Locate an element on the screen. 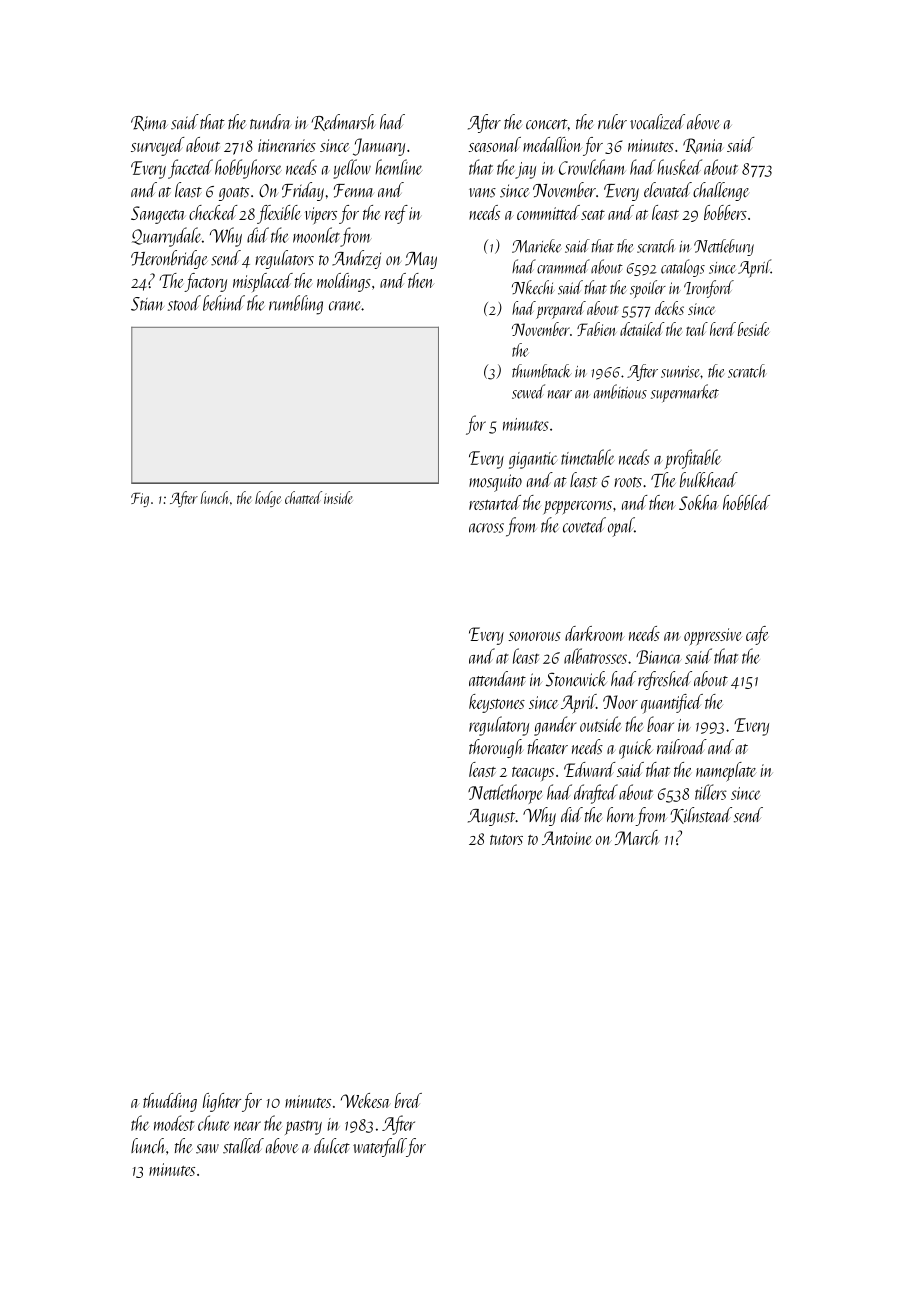 This screenshot has width=908, height=1316. bobbers is located at coordinates (725, 212).
